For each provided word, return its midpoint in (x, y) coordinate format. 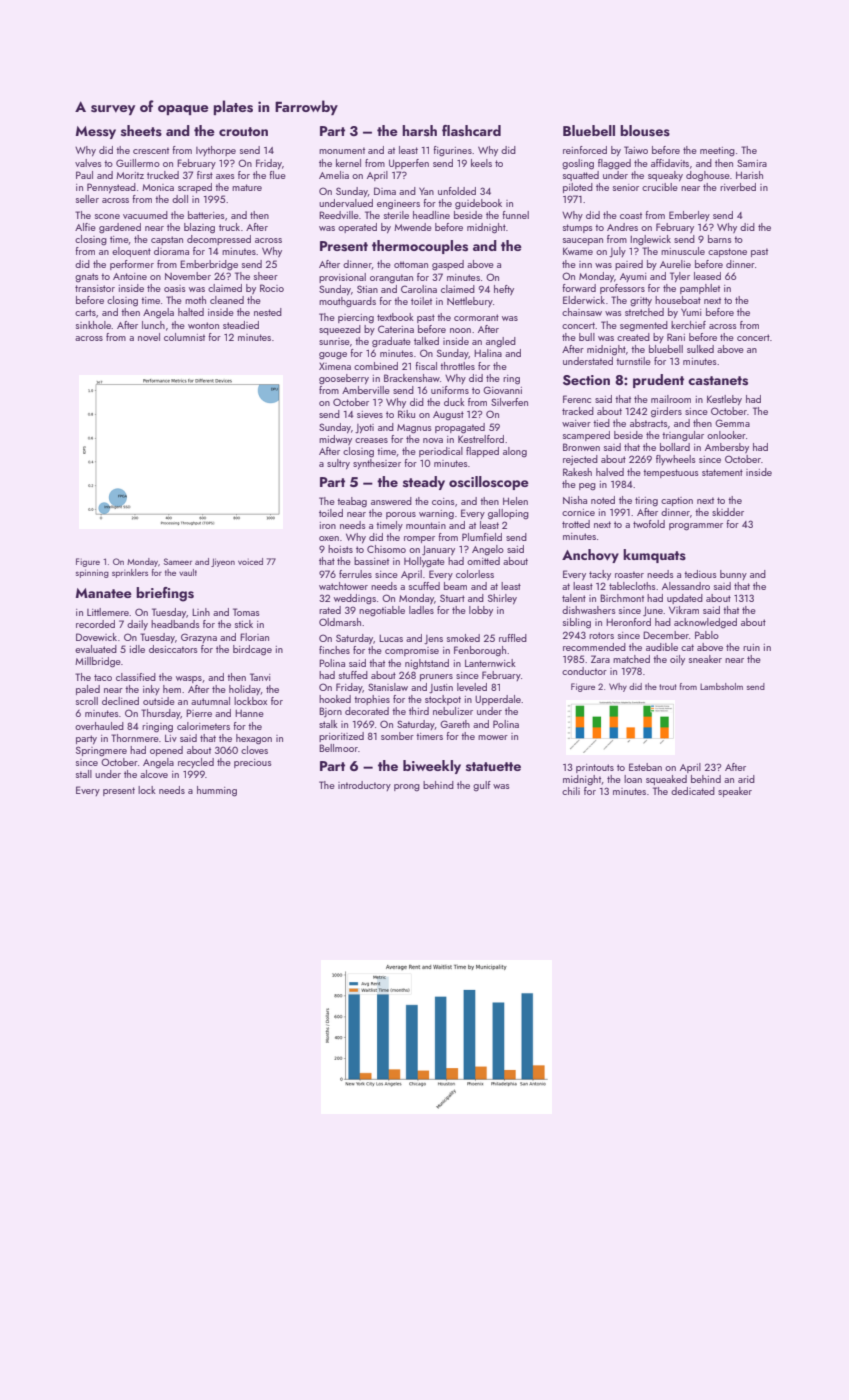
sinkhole (94, 325)
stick (244, 624)
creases (371, 440)
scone (107, 216)
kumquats (654, 556)
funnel (515, 215)
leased (707, 276)
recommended (594, 647)
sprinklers (130, 573)
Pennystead (111, 188)
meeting (717, 152)
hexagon (254, 739)
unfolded (457, 191)
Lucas (391, 638)
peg (587, 487)
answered (391, 501)
